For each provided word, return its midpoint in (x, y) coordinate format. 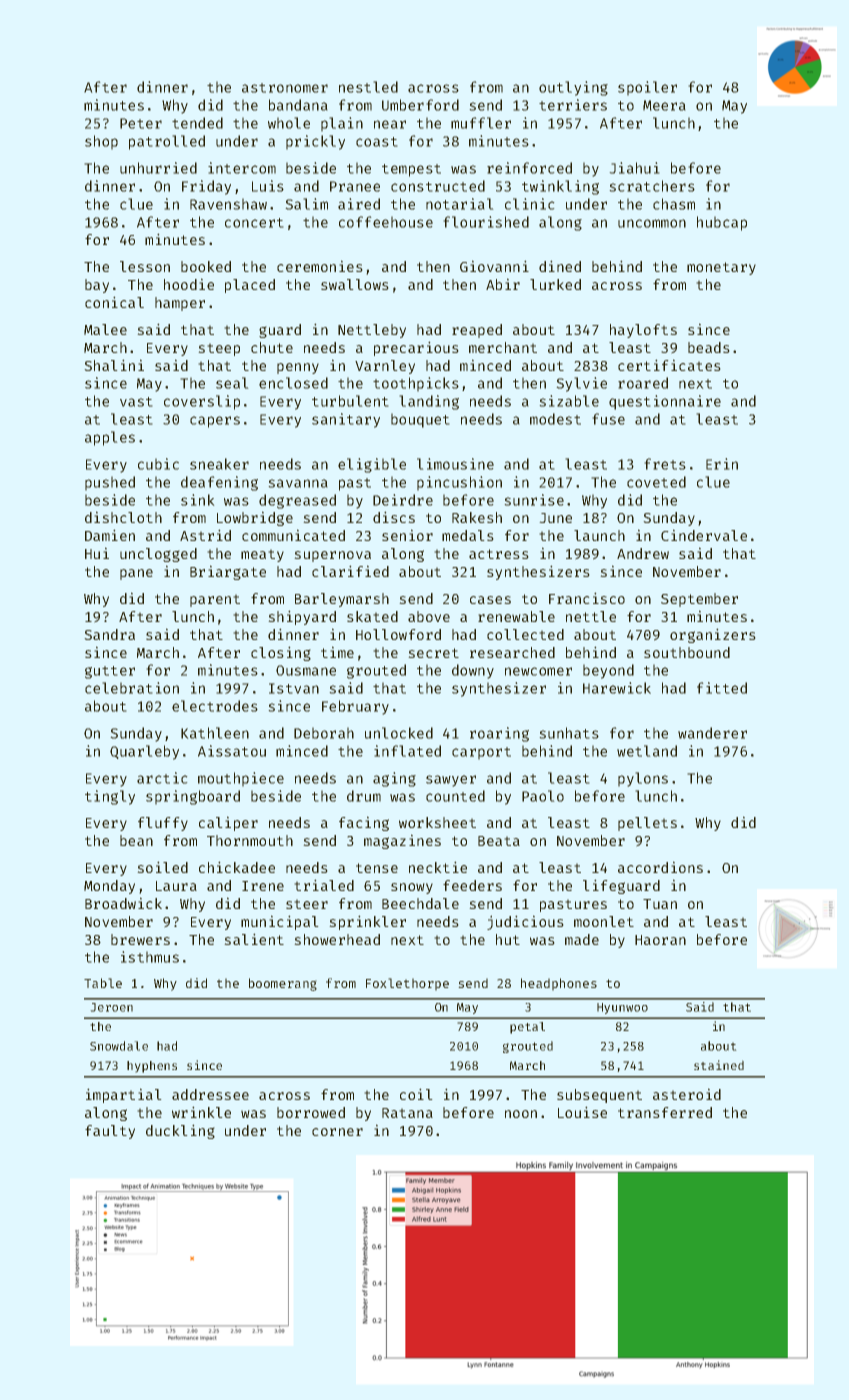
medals (467, 535)
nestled (368, 87)
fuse (609, 419)
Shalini (114, 365)
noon (521, 1114)
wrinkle (201, 1112)
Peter (141, 123)
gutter (110, 672)
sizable (569, 401)
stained (719, 1065)
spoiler (647, 88)
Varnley (385, 367)
